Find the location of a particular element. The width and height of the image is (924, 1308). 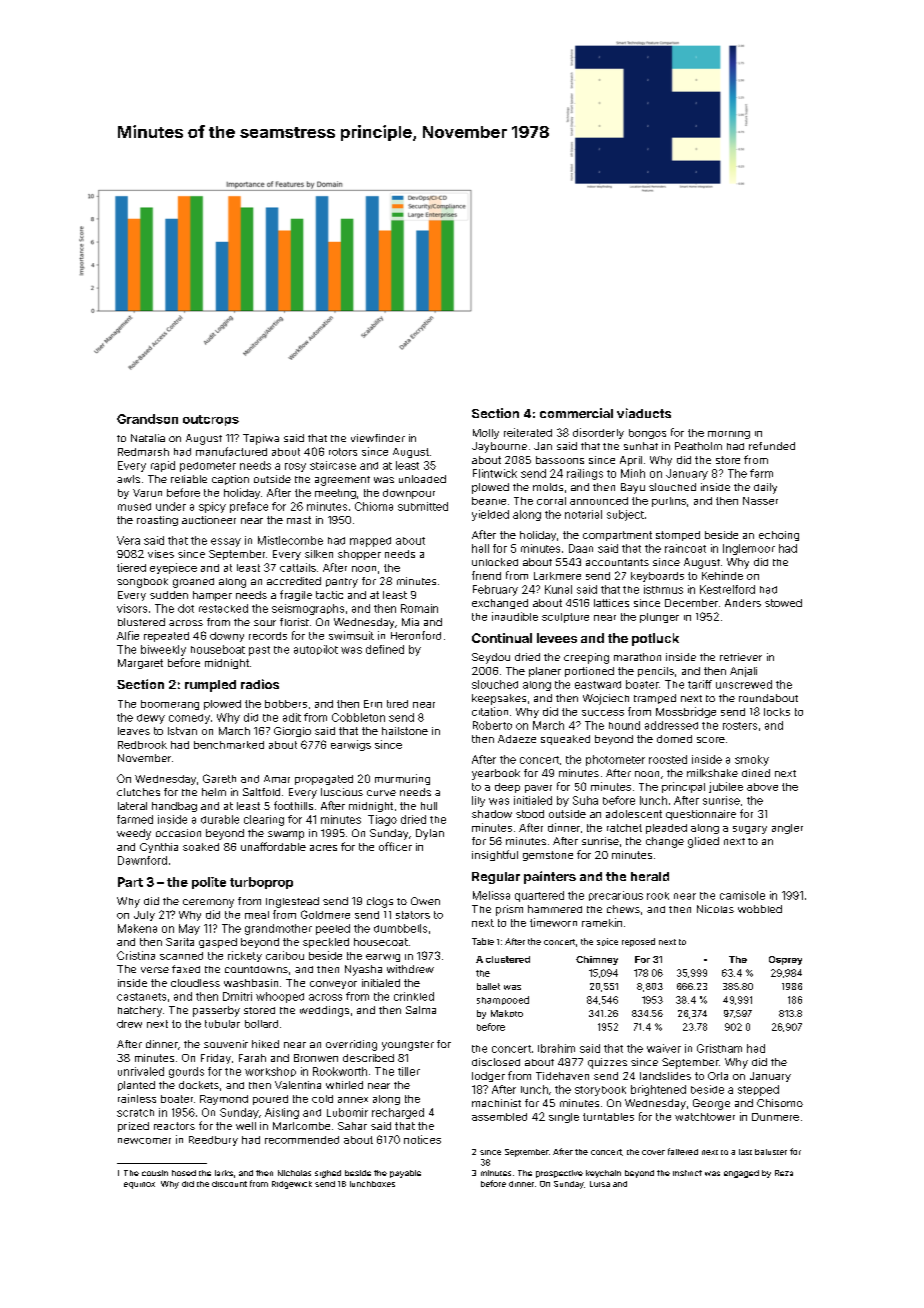

shampooed is located at coordinates (503, 1000).
